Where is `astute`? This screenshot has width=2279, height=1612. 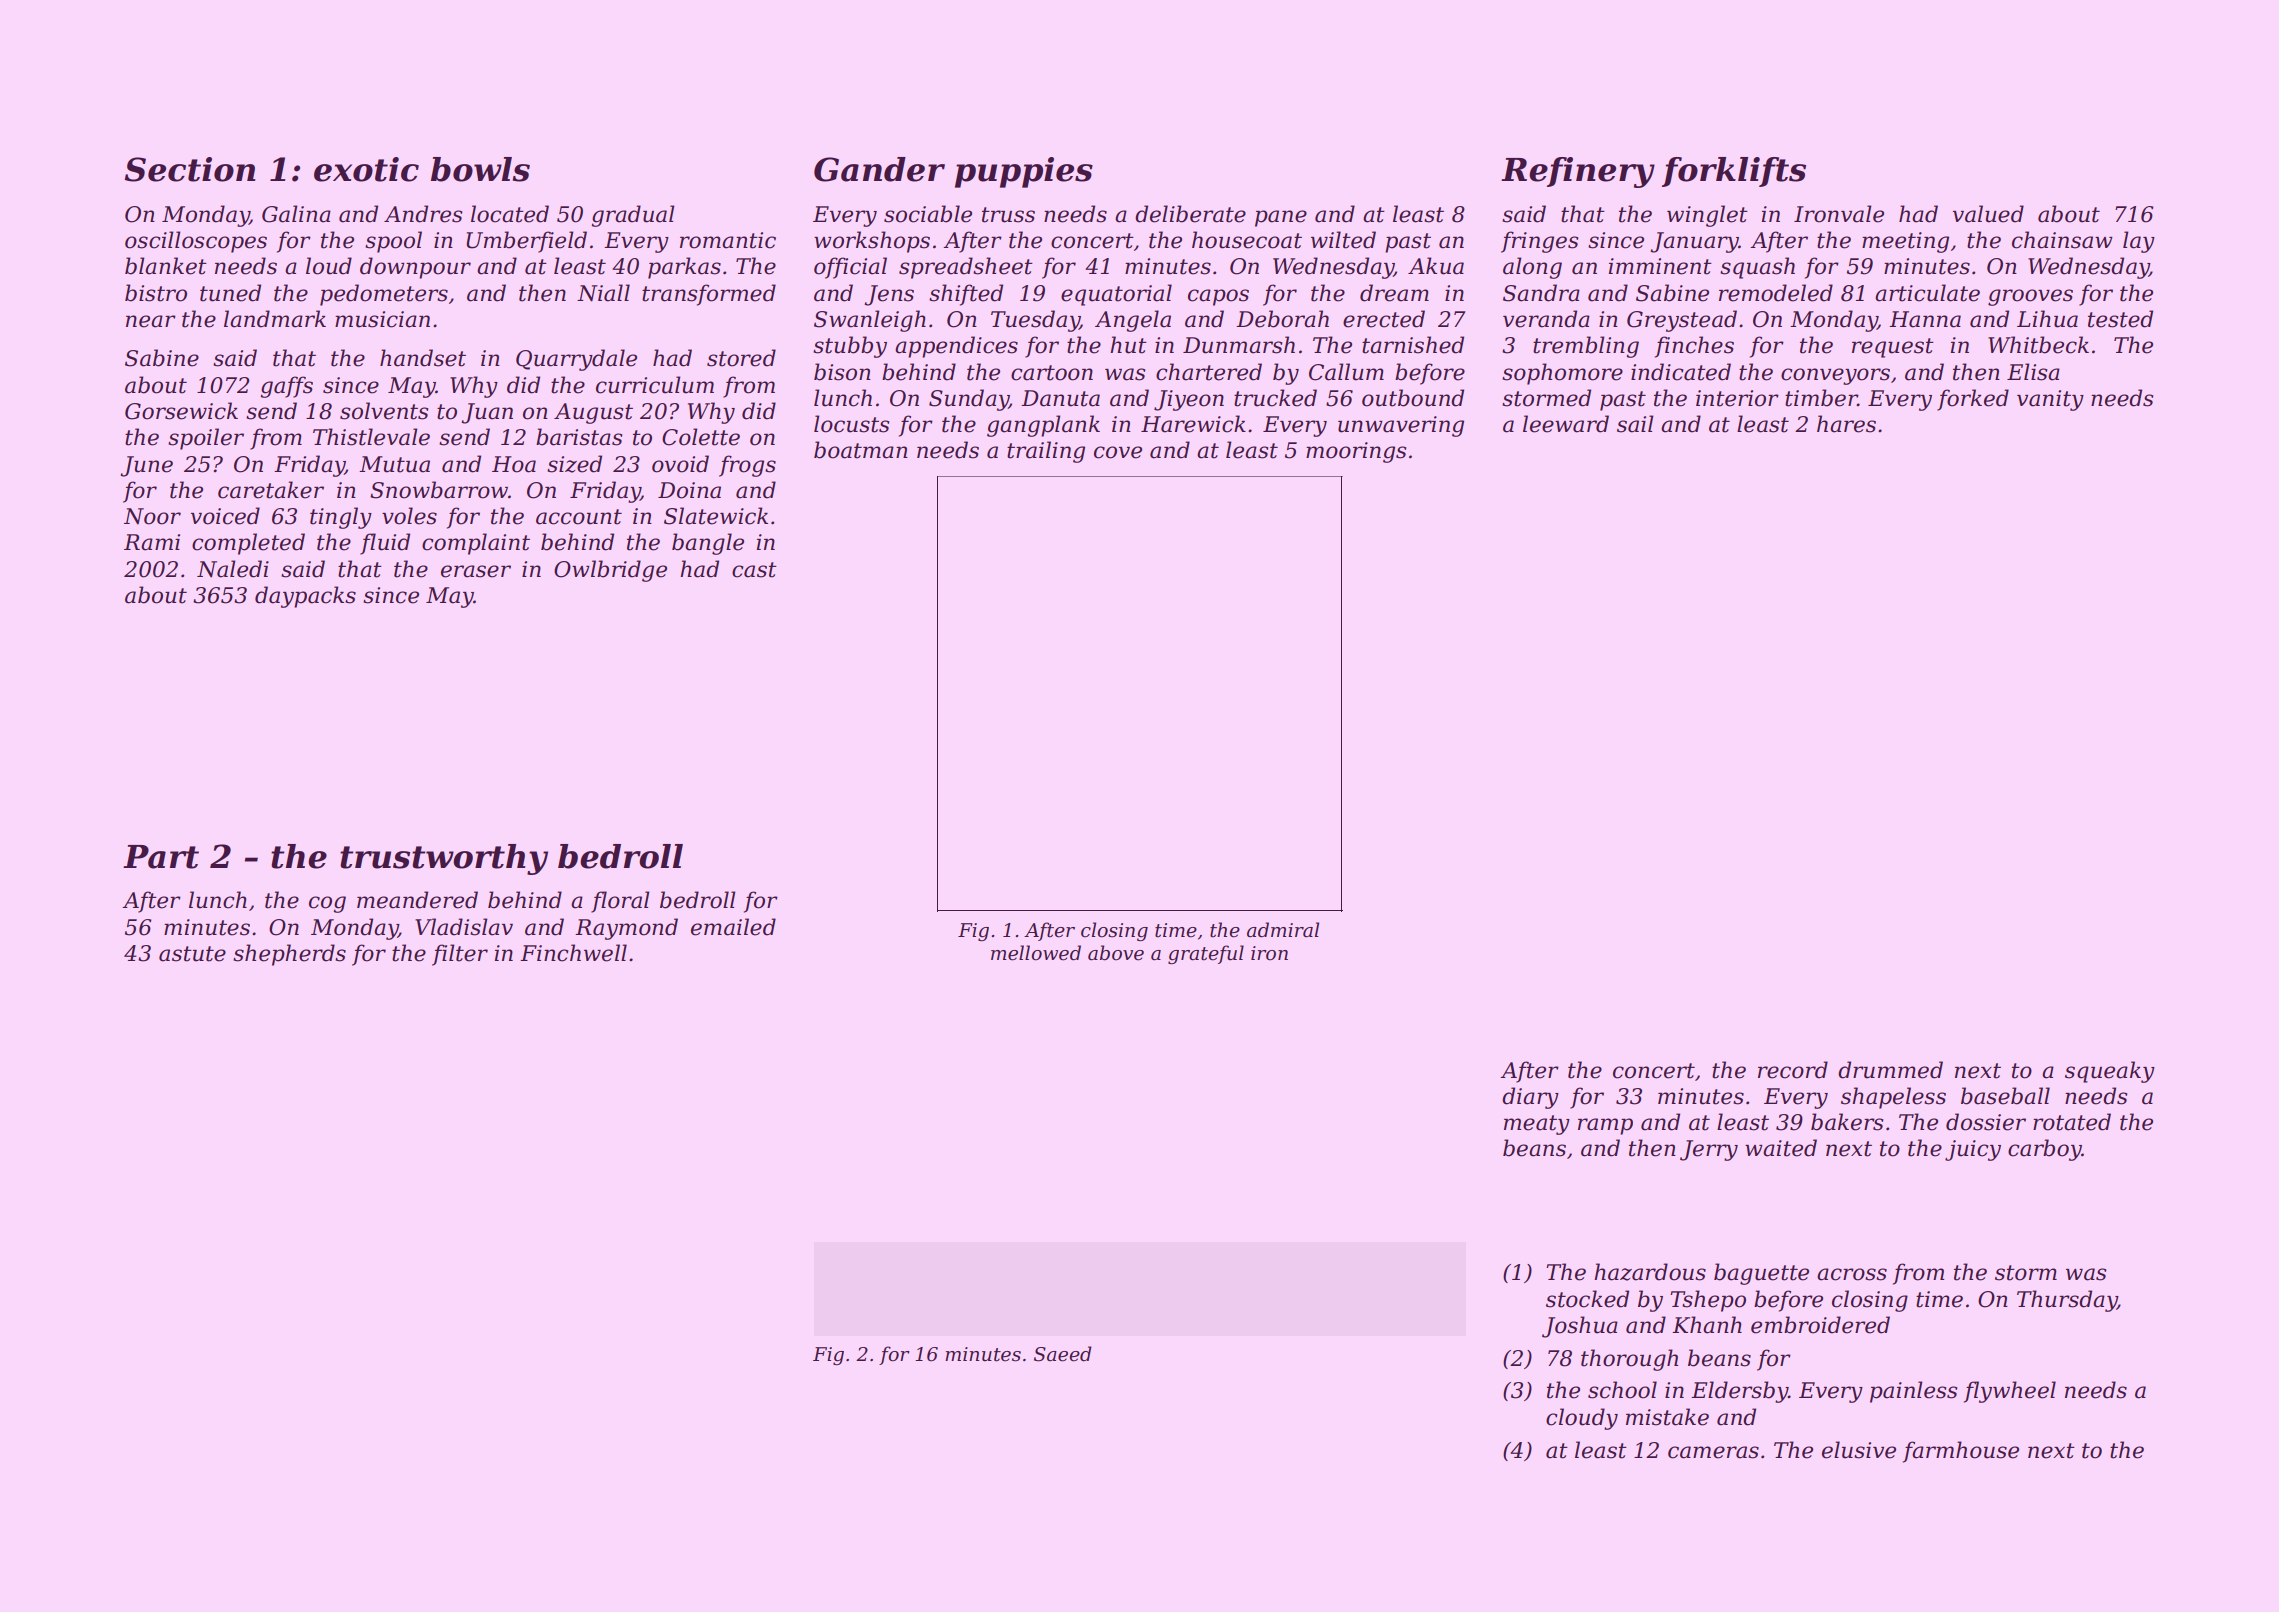
astute is located at coordinates (192, 954).
